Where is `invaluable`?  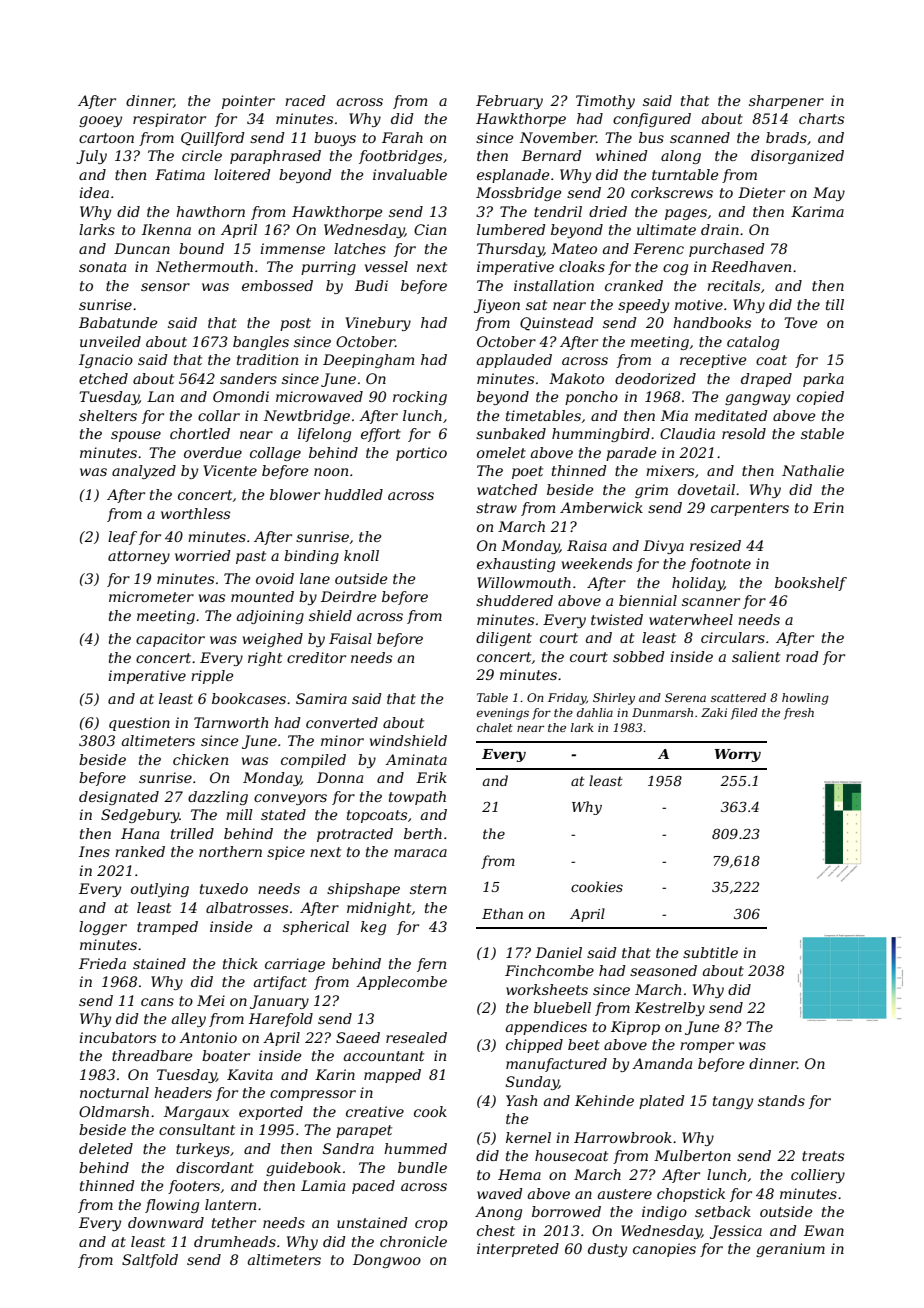
invaluable is located at coordinates (410, 174).
